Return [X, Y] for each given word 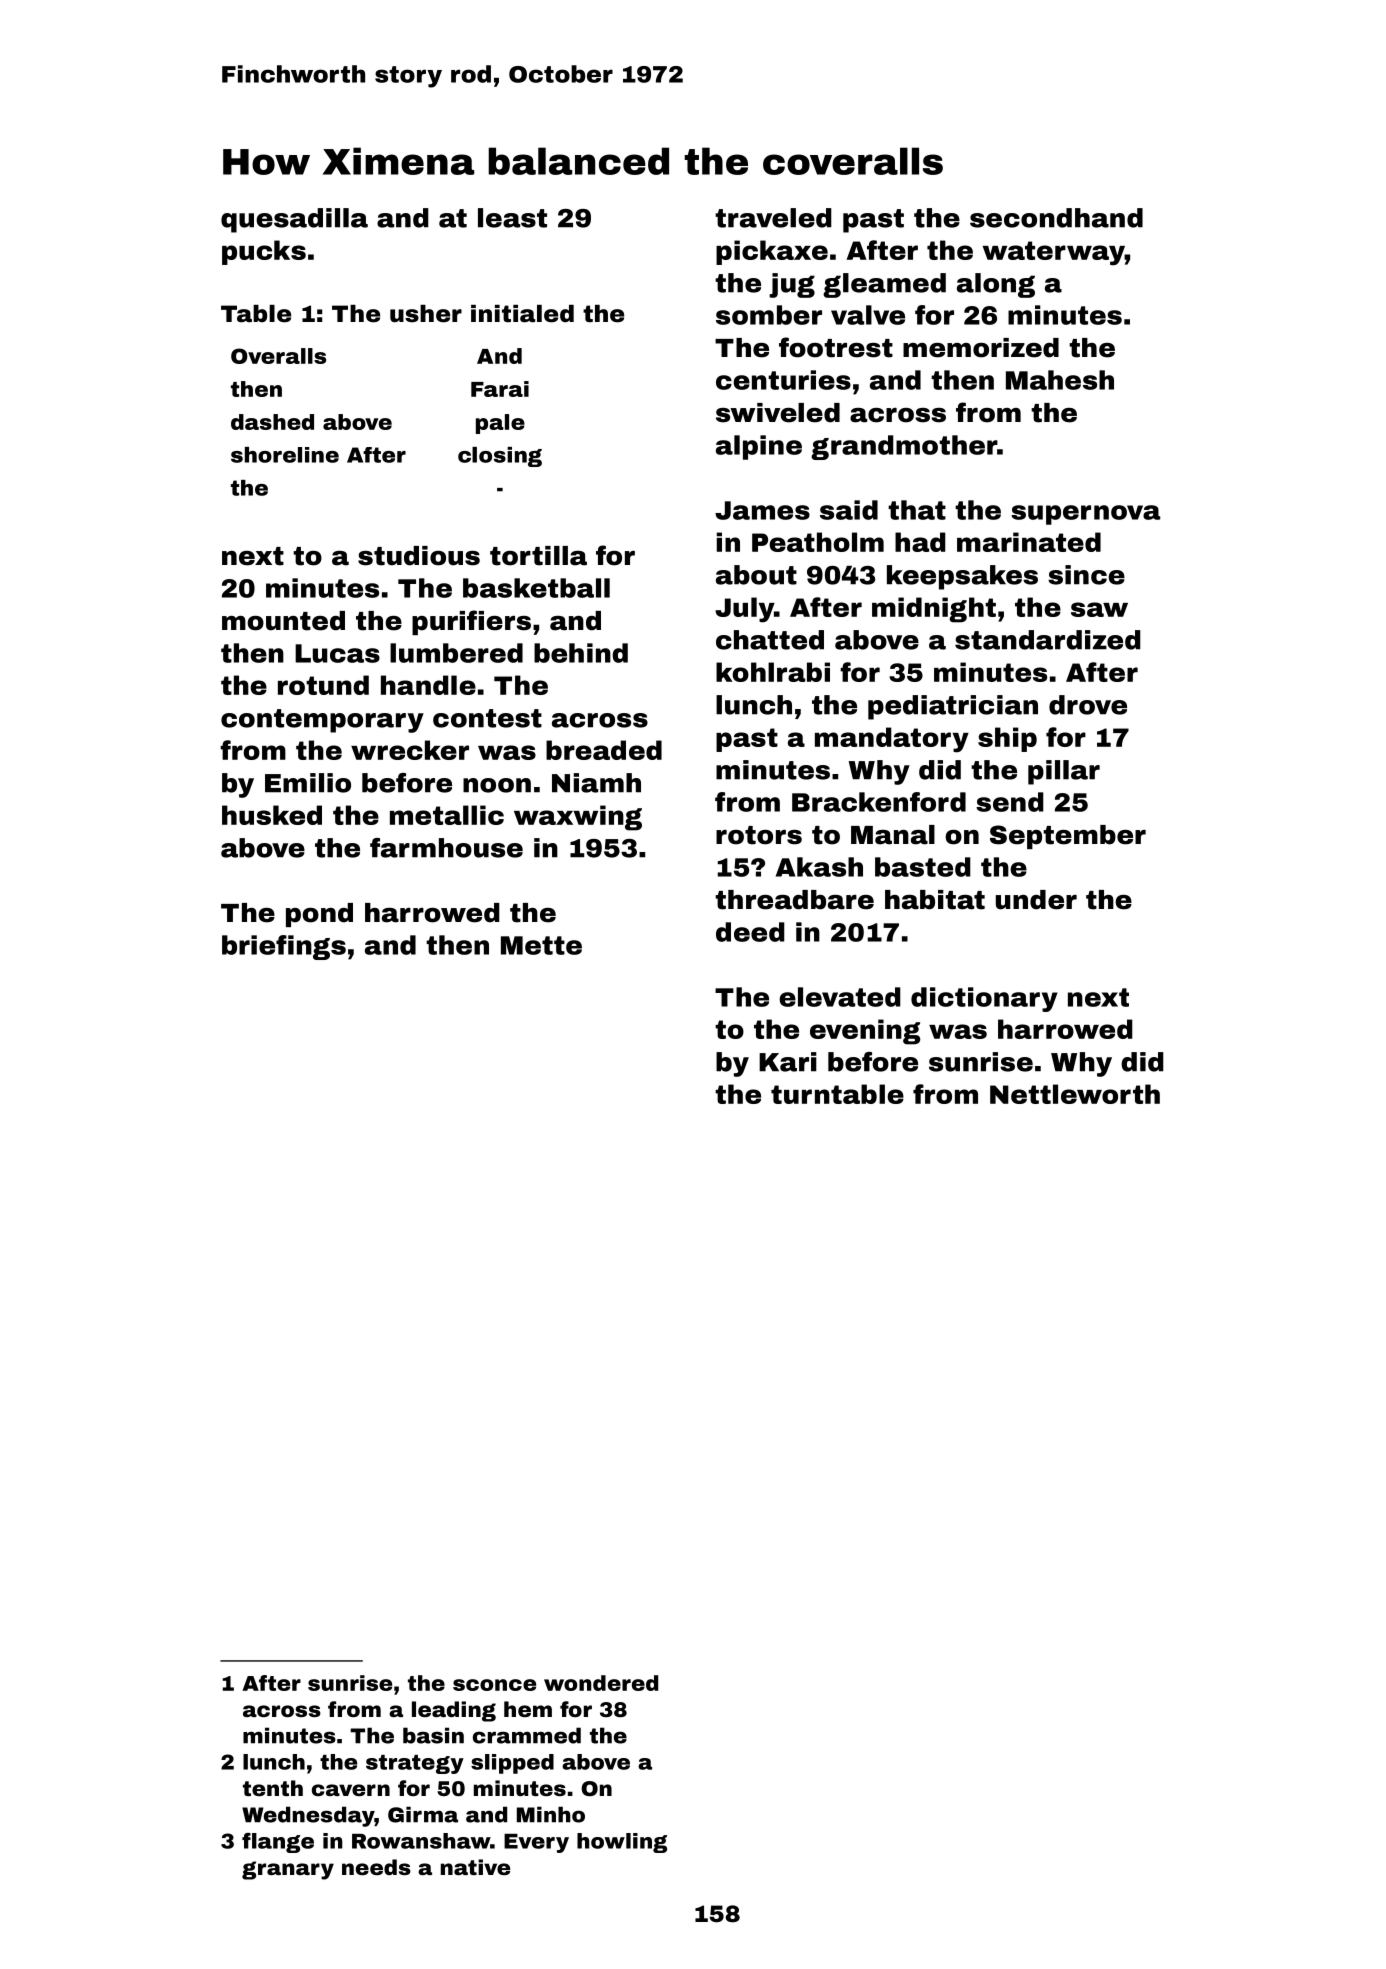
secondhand [1056, 218]
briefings [284, 947]
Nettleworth [1075, 1094]
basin [433, 1735]
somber [769, 315]
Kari [788, 1062]
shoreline [285, 455]
